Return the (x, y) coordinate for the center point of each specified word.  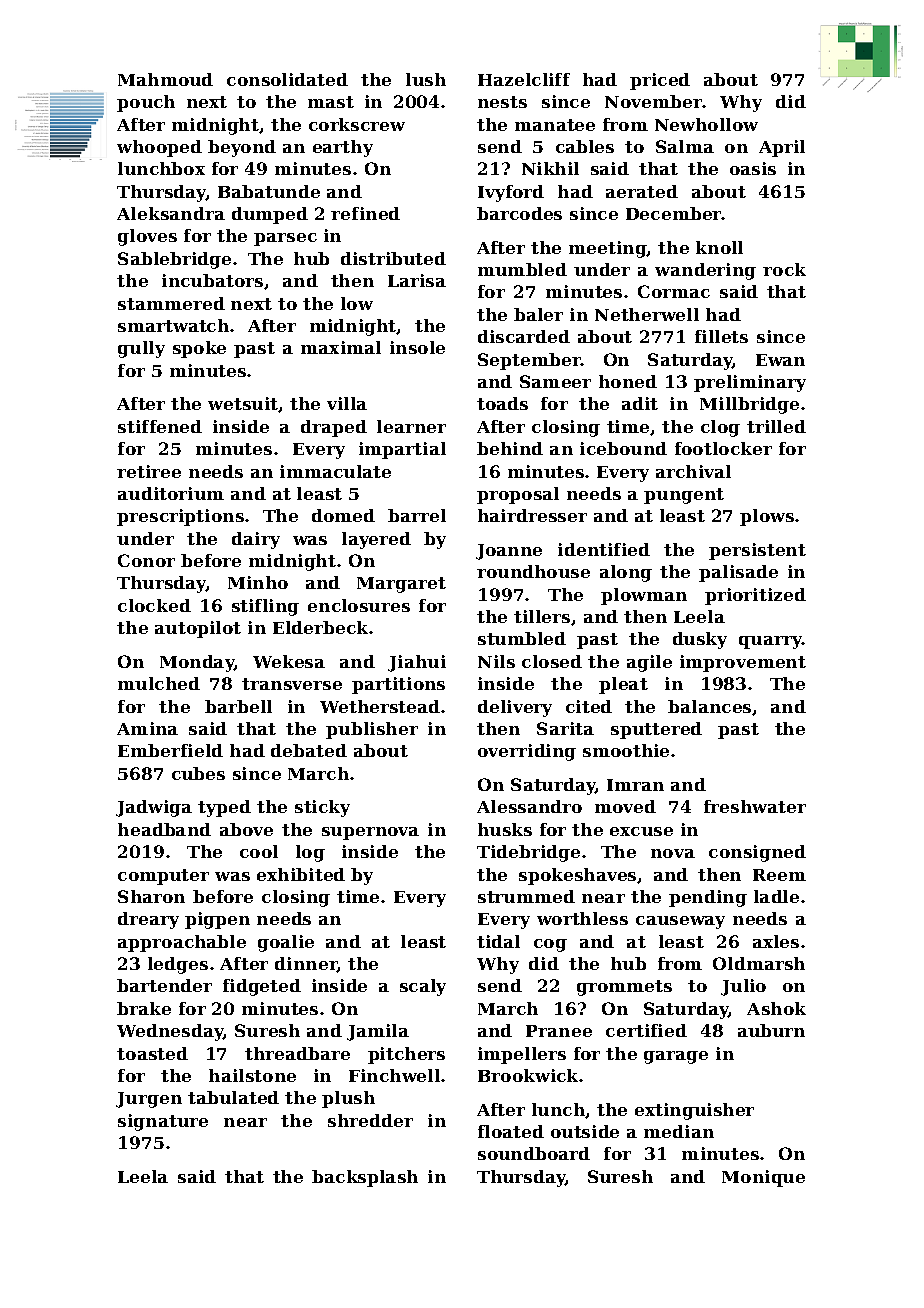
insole (417, 347)
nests (502, 102)
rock (784, 269)
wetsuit (243, 404)
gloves (147, 237)
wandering (705, 271)
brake (144, 1008)
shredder (370, 1120)
